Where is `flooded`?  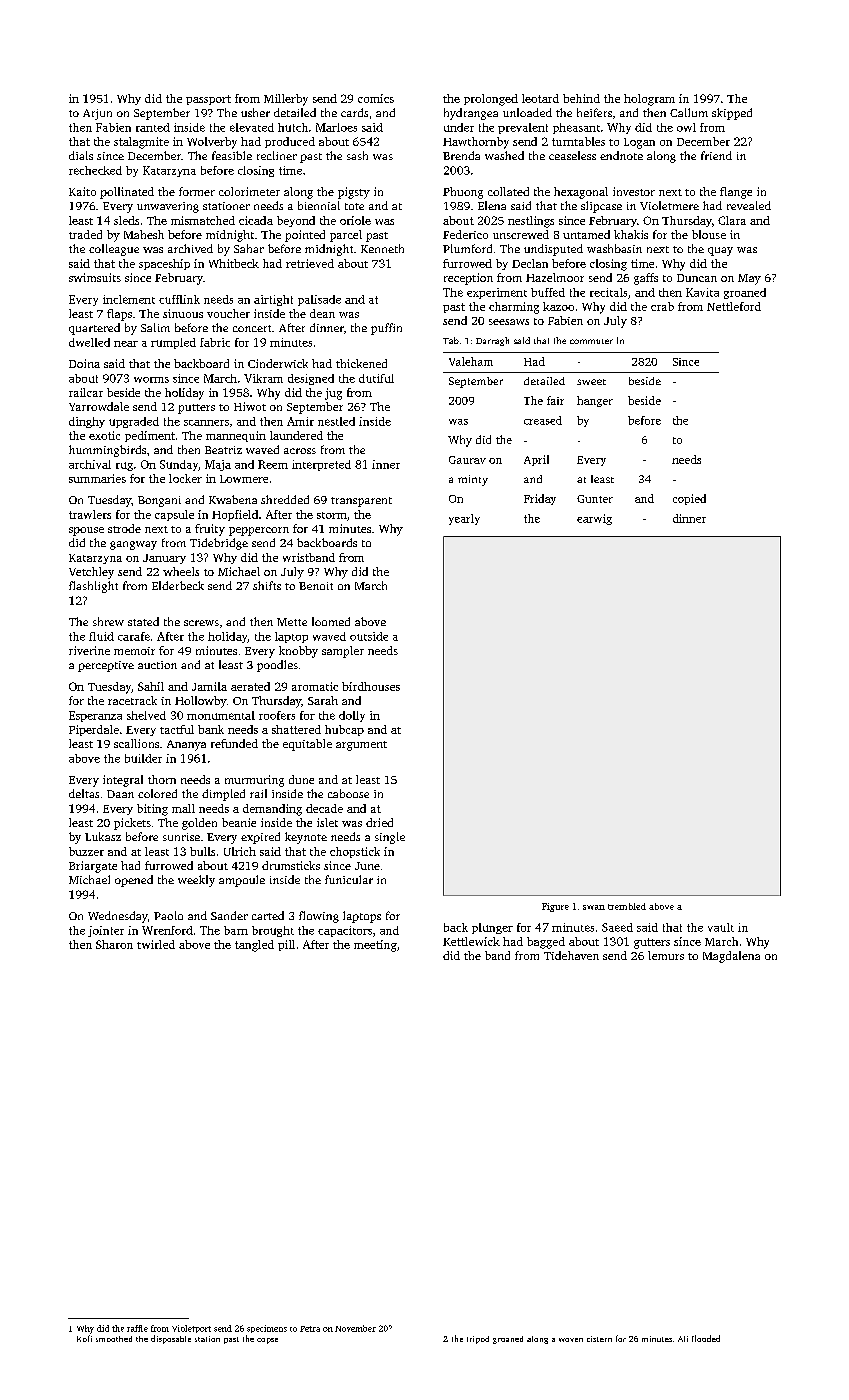
flooded is located at coordinates (706, 1338).
